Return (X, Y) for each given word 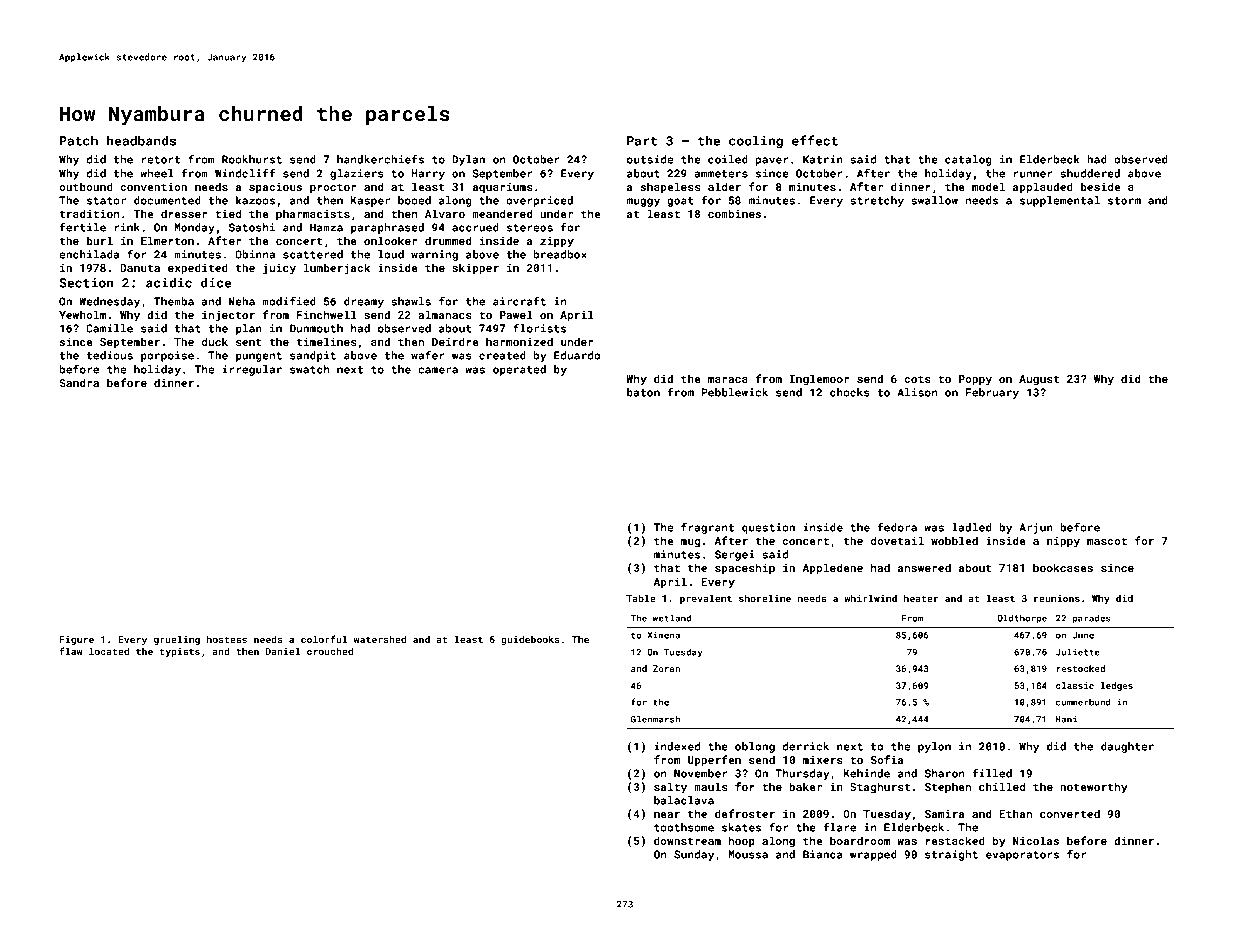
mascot (1107, 541)
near (667, 815)
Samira (944, 814)
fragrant (707, 528)
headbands (141, 140)
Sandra (79, 382)
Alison (918, 392)
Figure (76, 640)
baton (643, 392)
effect (815, 140)
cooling (756, 141)
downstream (687, 840)
